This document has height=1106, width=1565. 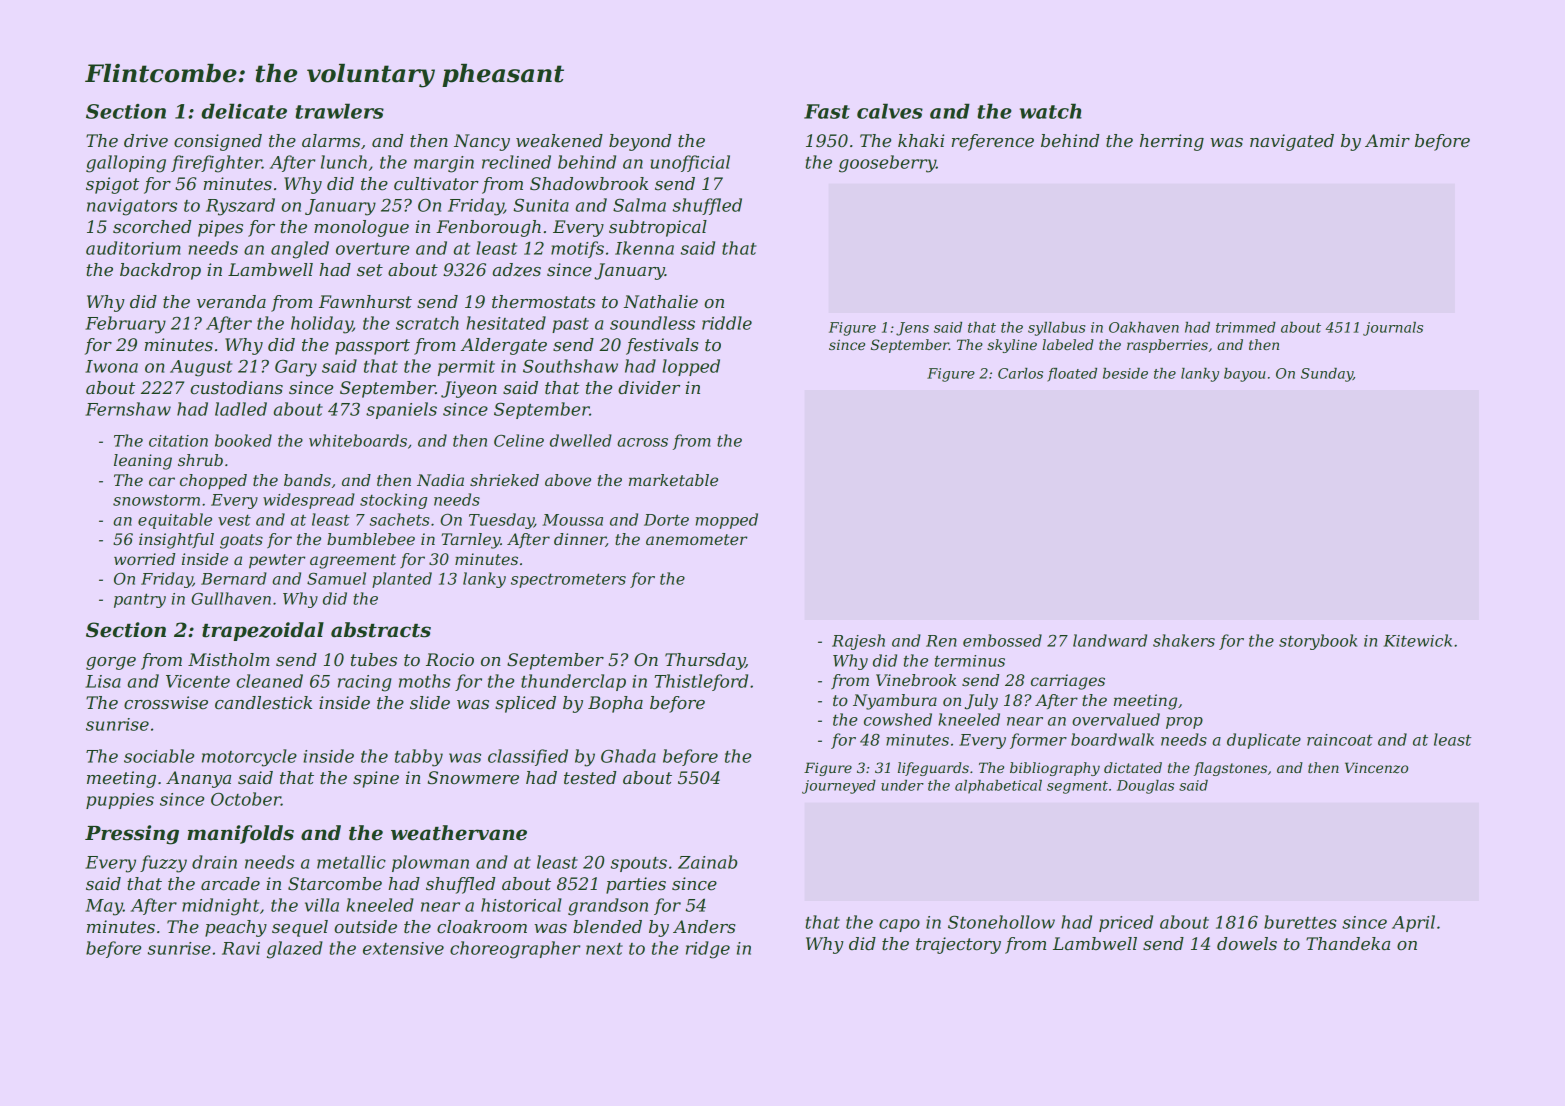 What do you see at coordinates (1393, 329) in the document?
I see `journals` at bounding box center [1393, 329].
